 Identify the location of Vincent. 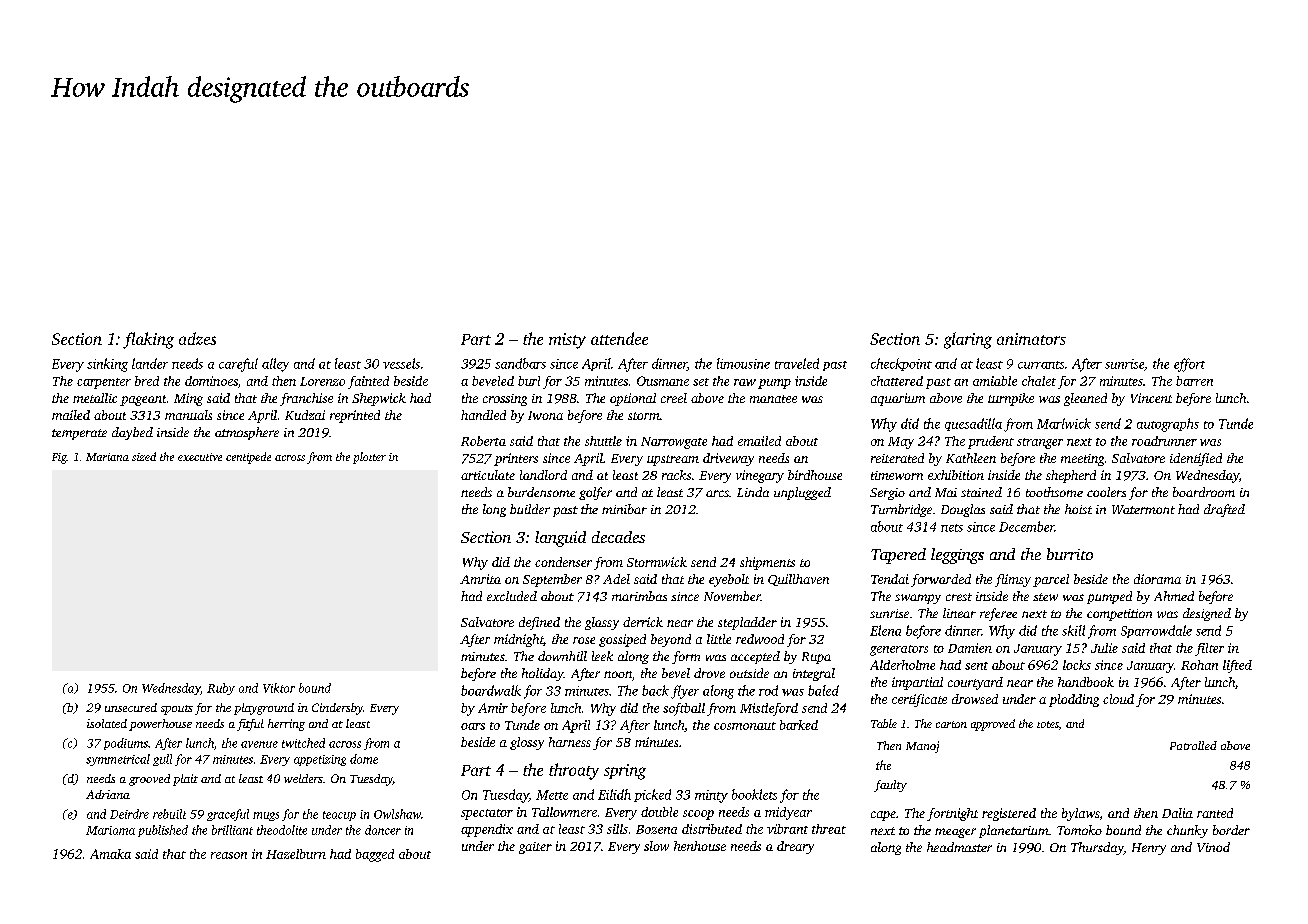
(1151, 398).
